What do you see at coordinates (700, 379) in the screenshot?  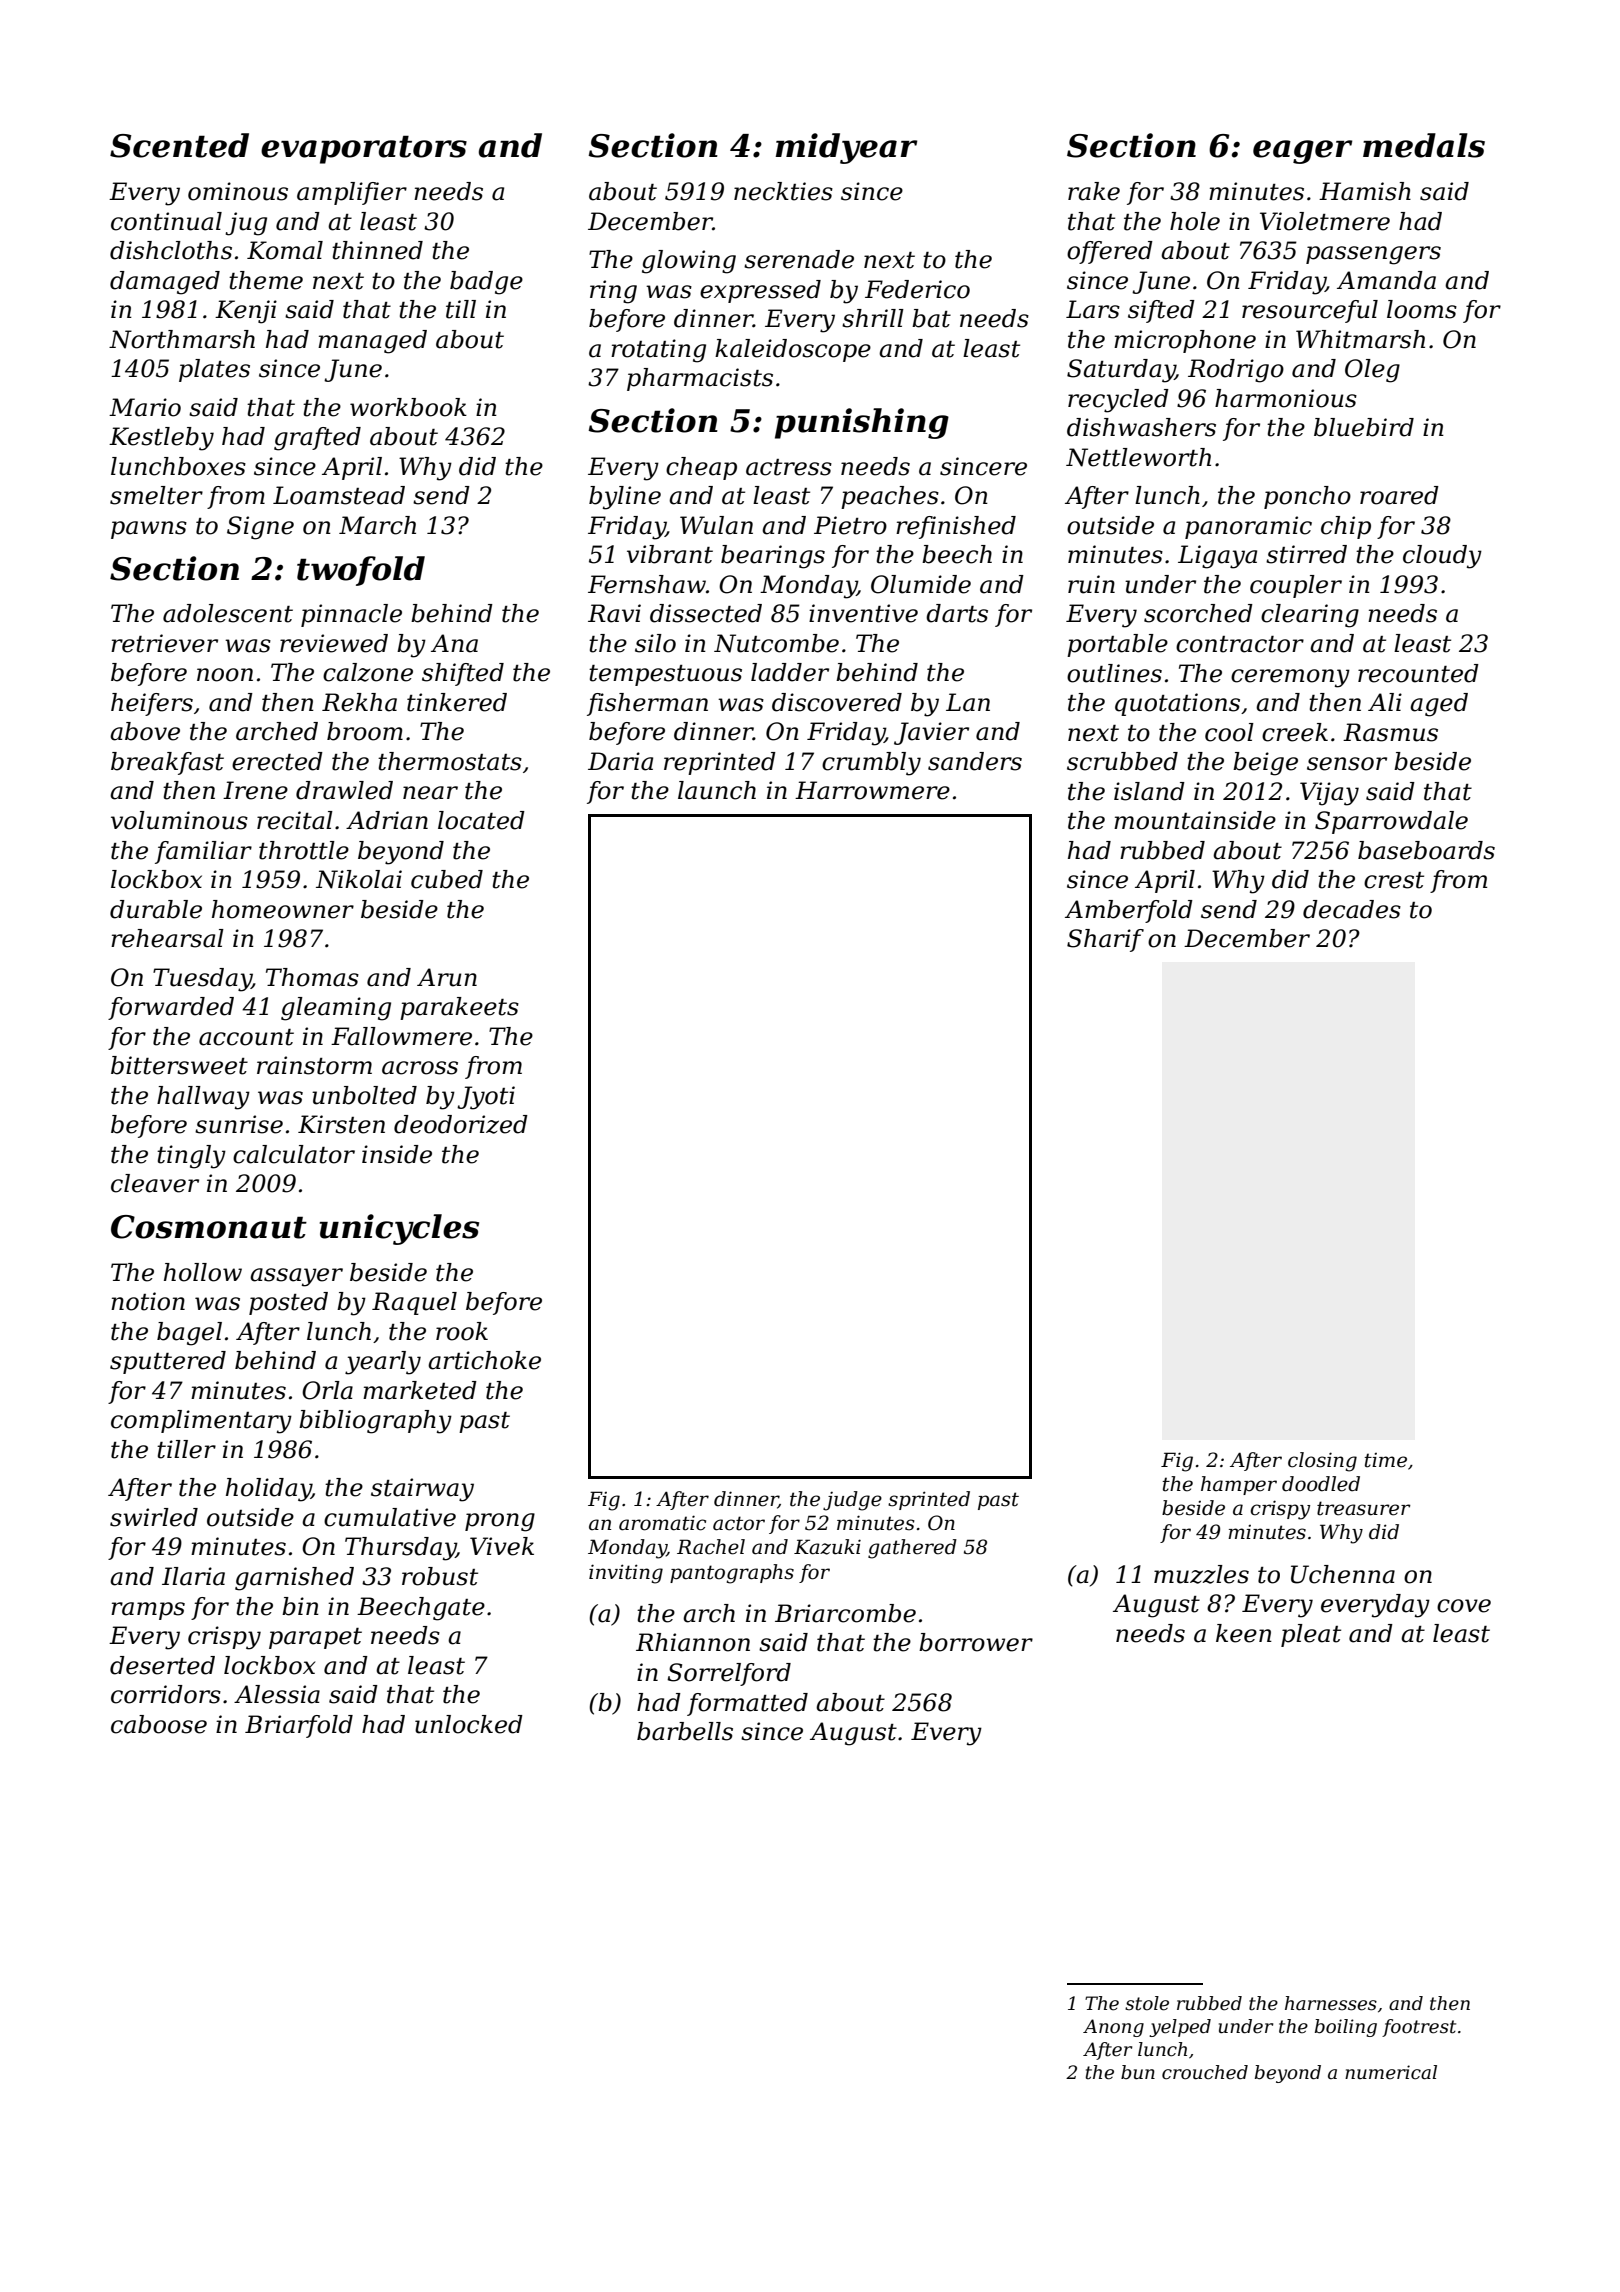 I see `pharmacists` at bounding box center [700, 379].
